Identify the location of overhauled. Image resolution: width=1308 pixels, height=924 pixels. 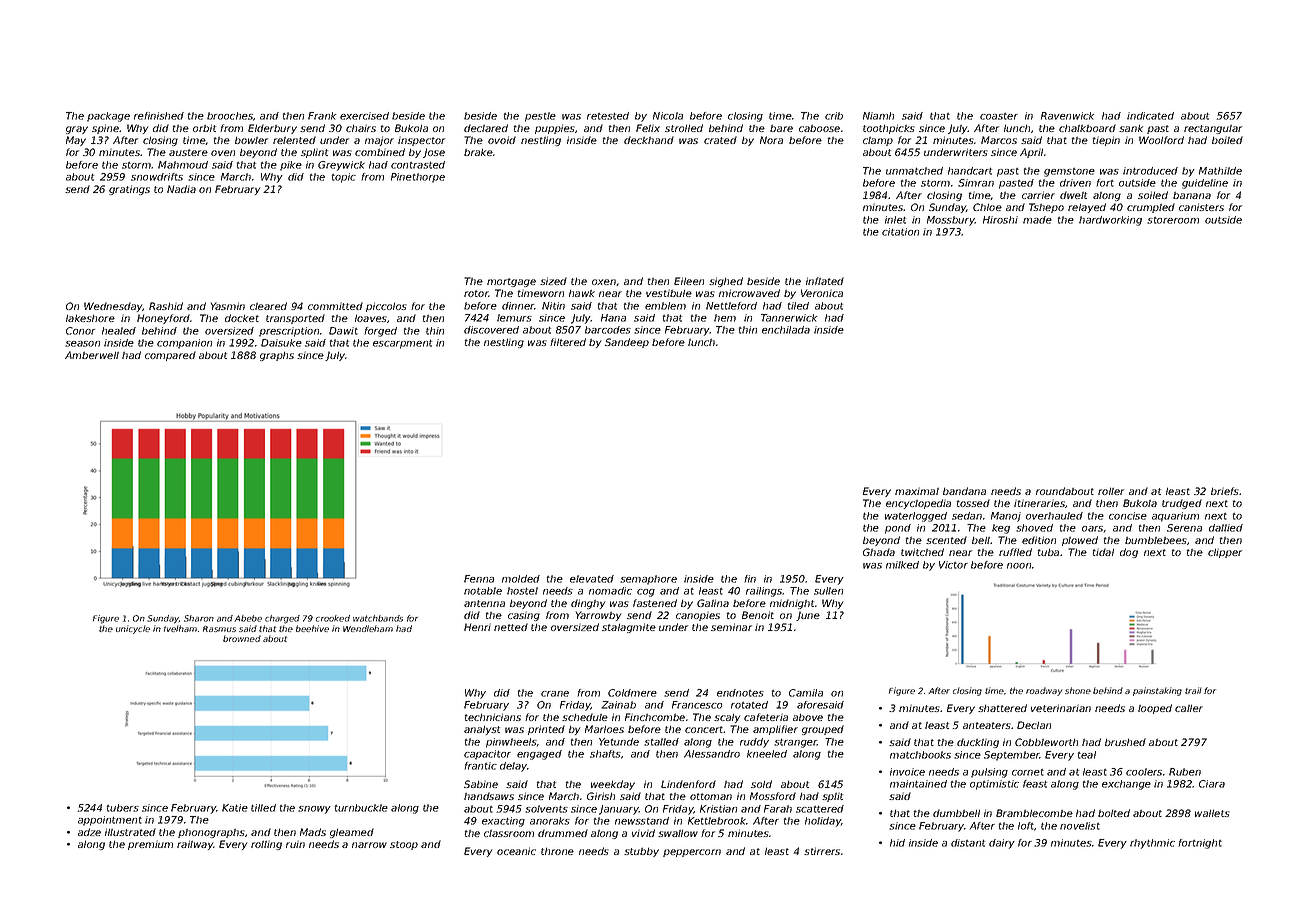
(1054, 516).
